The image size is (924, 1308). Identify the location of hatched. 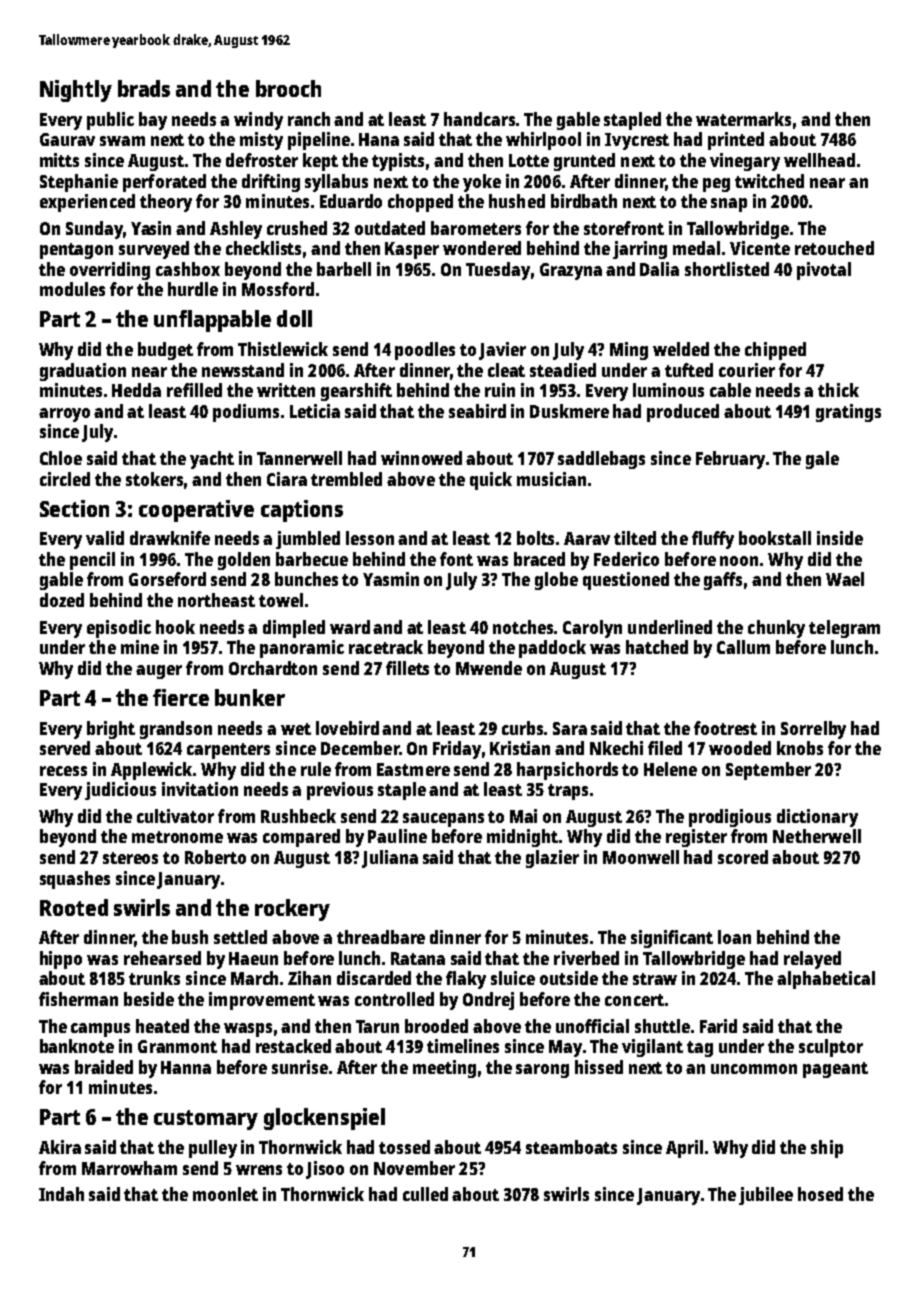
(657, 647).
